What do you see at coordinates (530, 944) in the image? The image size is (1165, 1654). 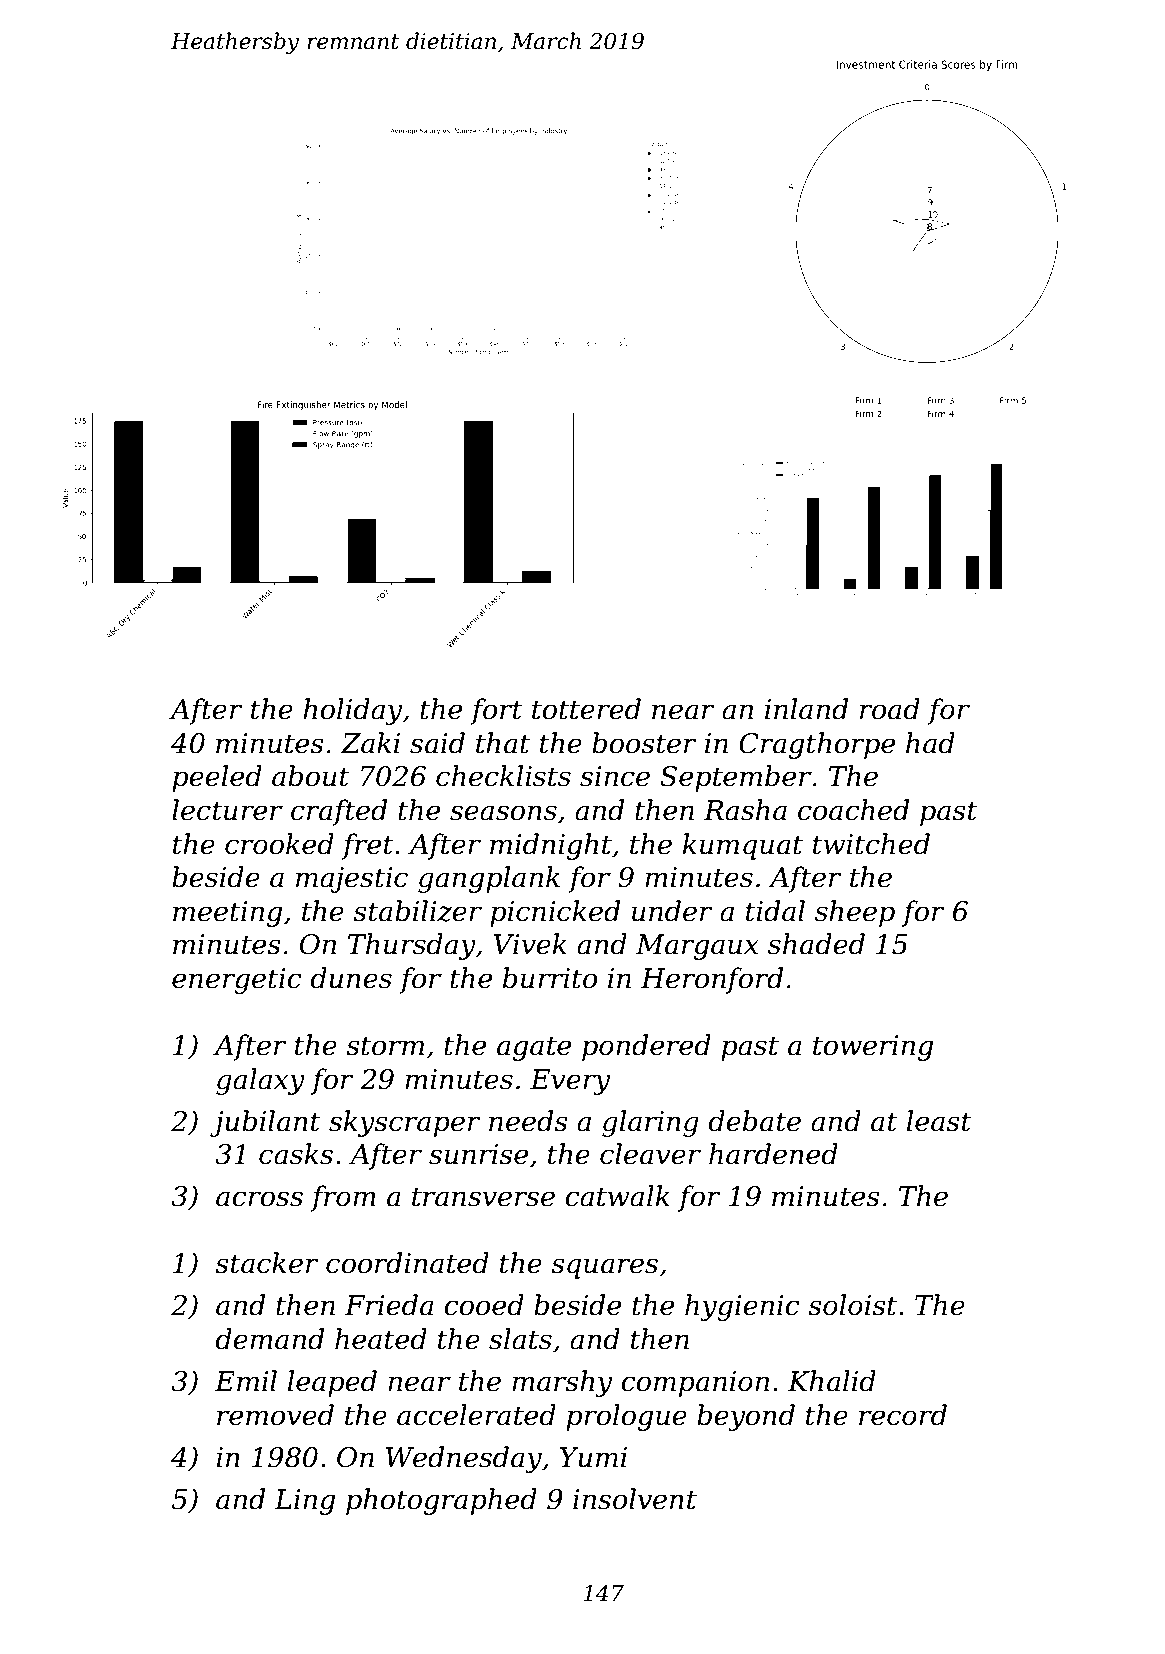 I see `Vivek` at bounding box center [530, 944].
